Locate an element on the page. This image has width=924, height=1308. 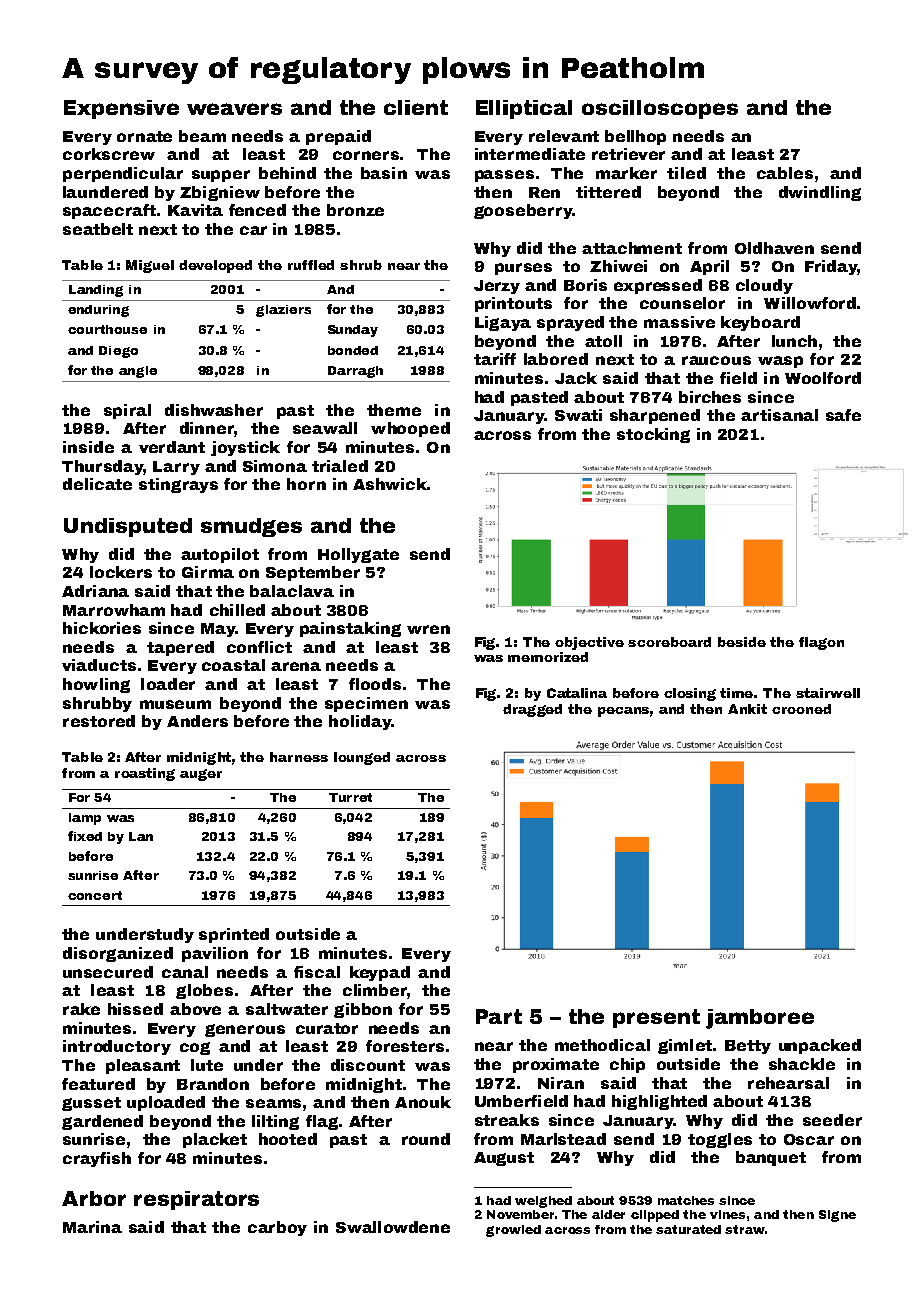
Oscar is located at coordinates (809, 1139).
